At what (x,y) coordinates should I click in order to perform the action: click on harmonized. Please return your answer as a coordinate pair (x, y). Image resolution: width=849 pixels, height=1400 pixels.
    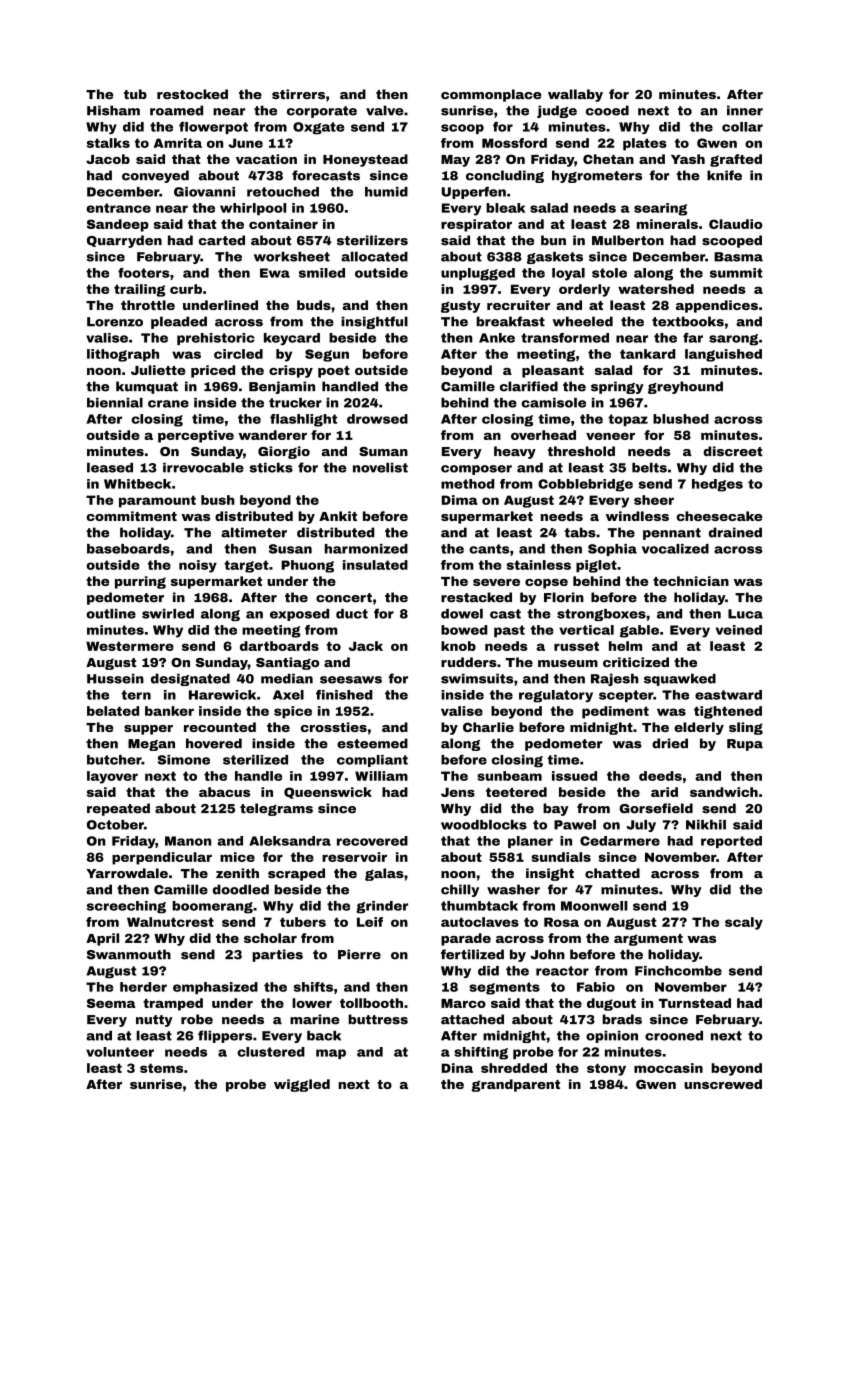
    Looking at the image, I should click on (366, 549).
